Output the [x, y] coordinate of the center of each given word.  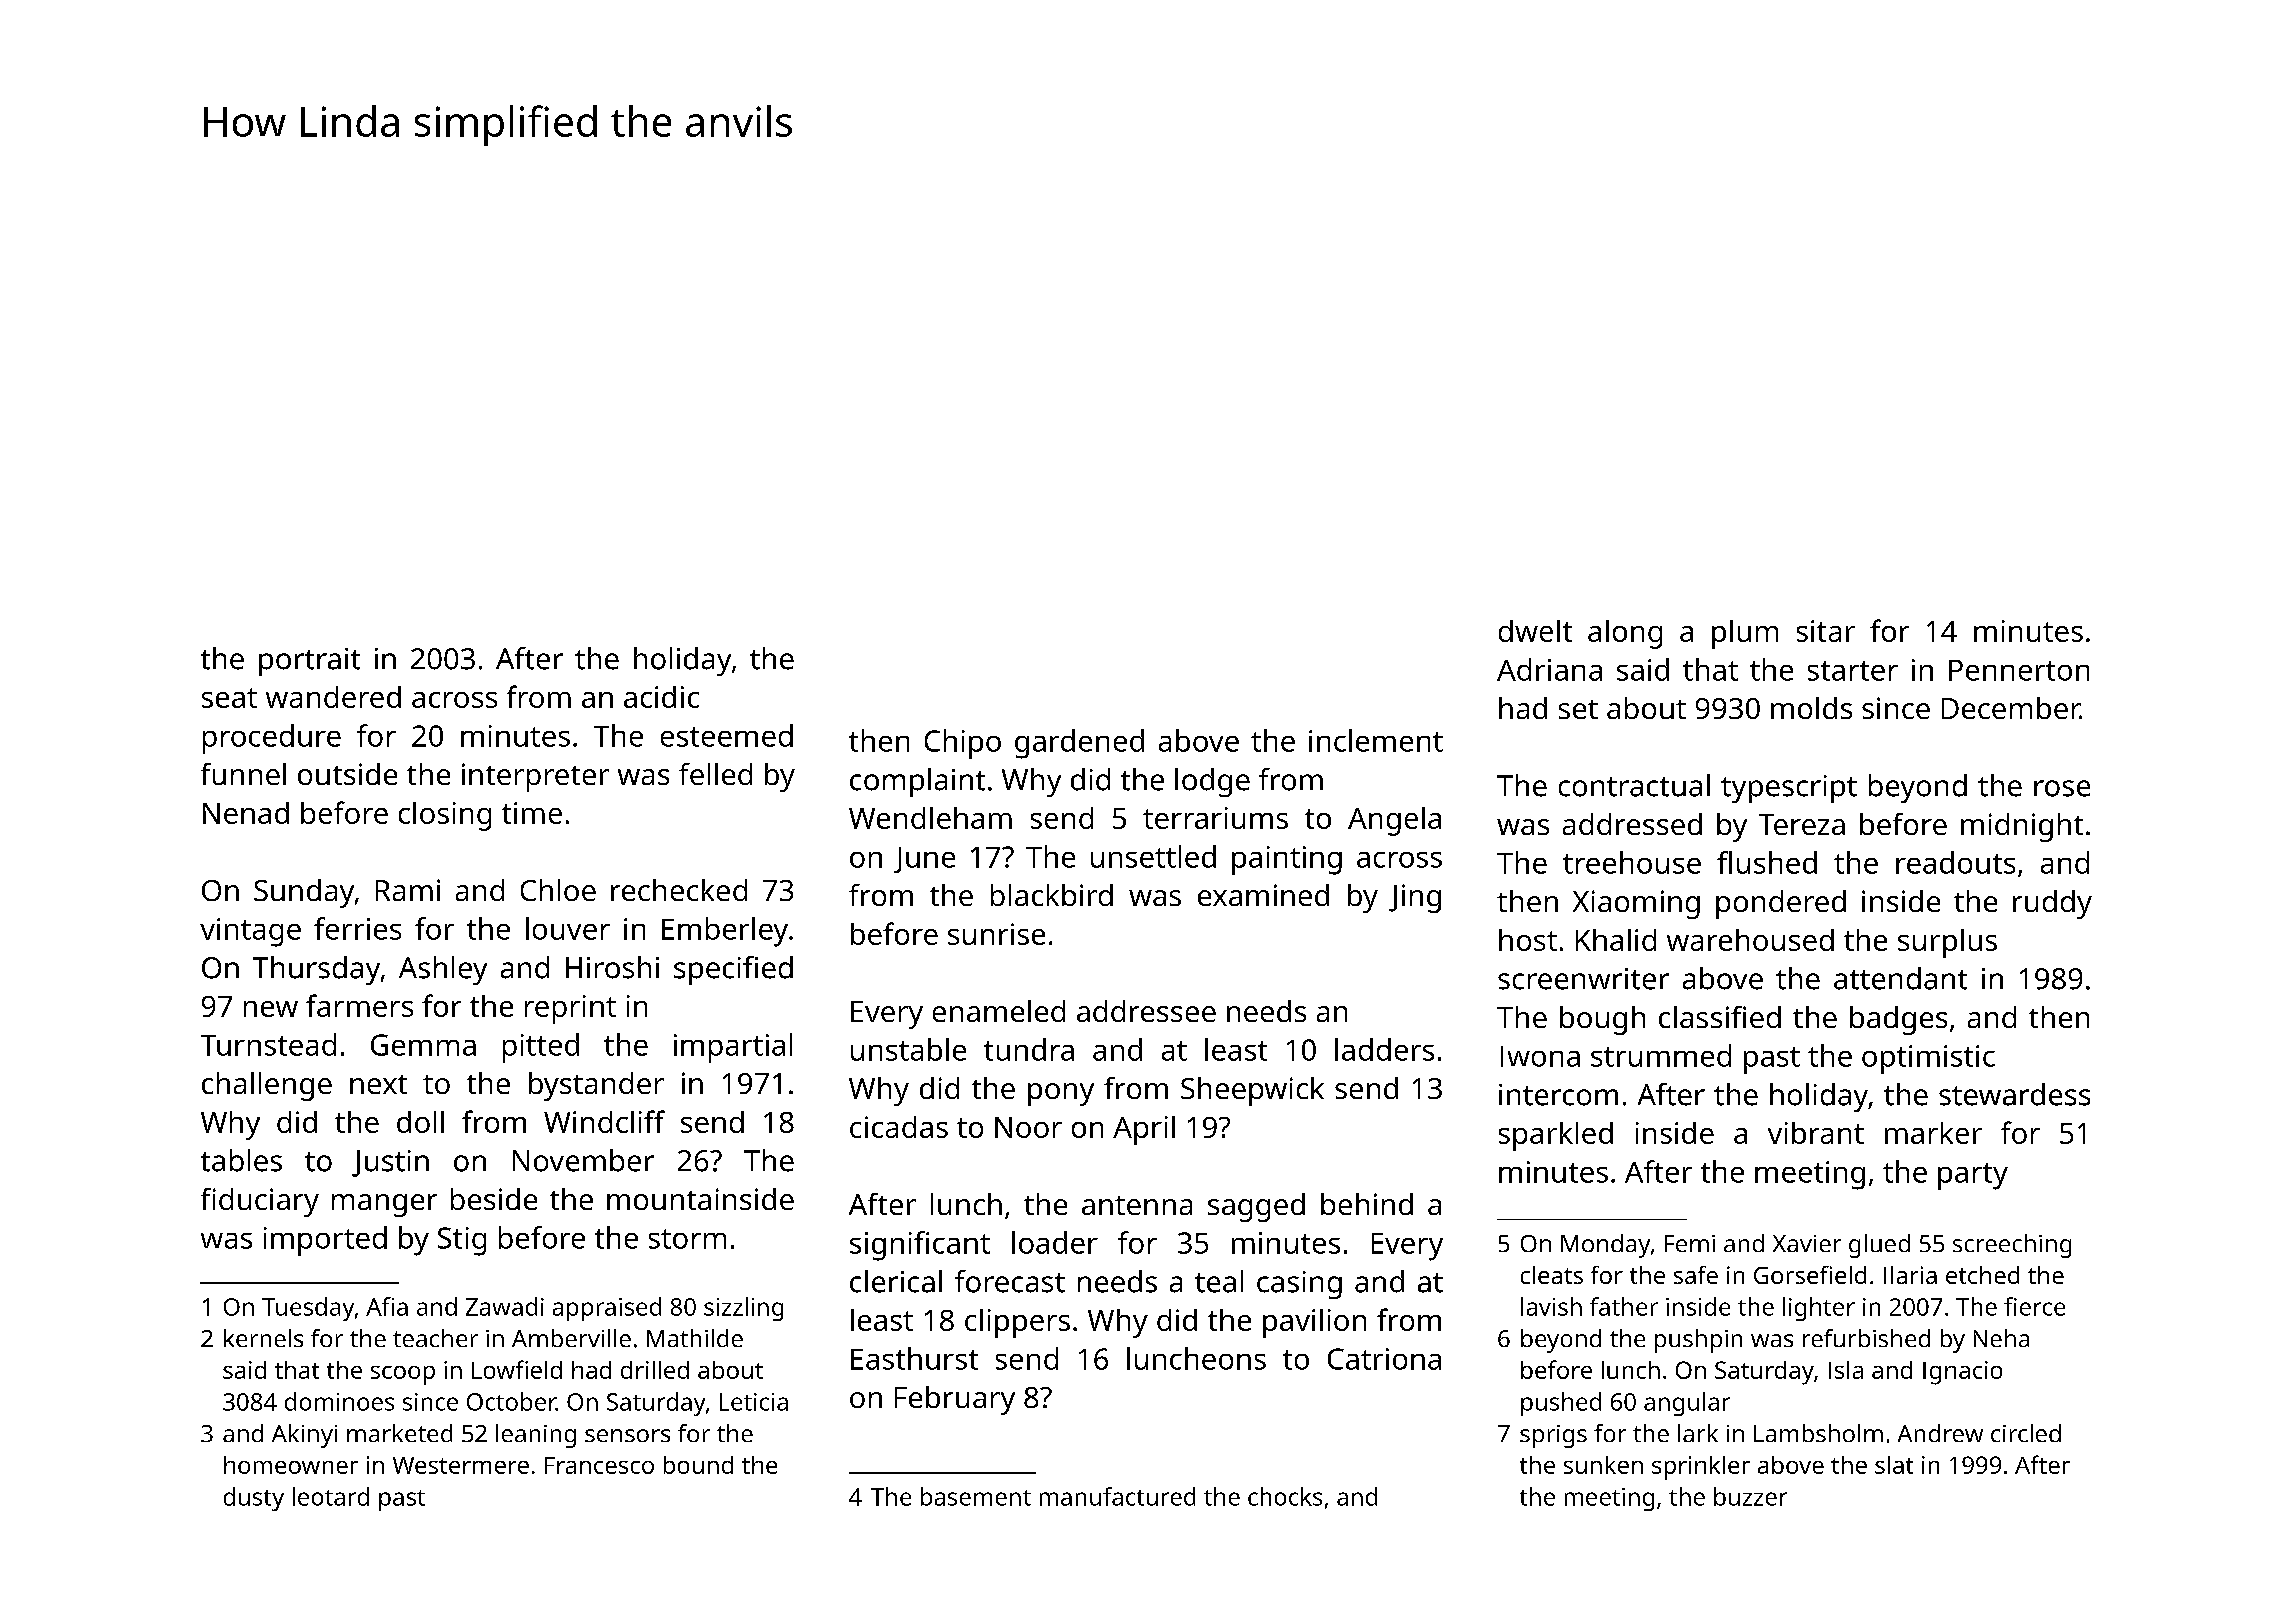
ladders [1384, 1049]
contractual [1634, 785]
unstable [908, 1049]
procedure [272, 739]
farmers [359, 1005]
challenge [267, 1086]
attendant [1900, 978]
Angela [1394, 821]
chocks [1285, 1496]
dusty [254, 1499]
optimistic [1928, 1059]
